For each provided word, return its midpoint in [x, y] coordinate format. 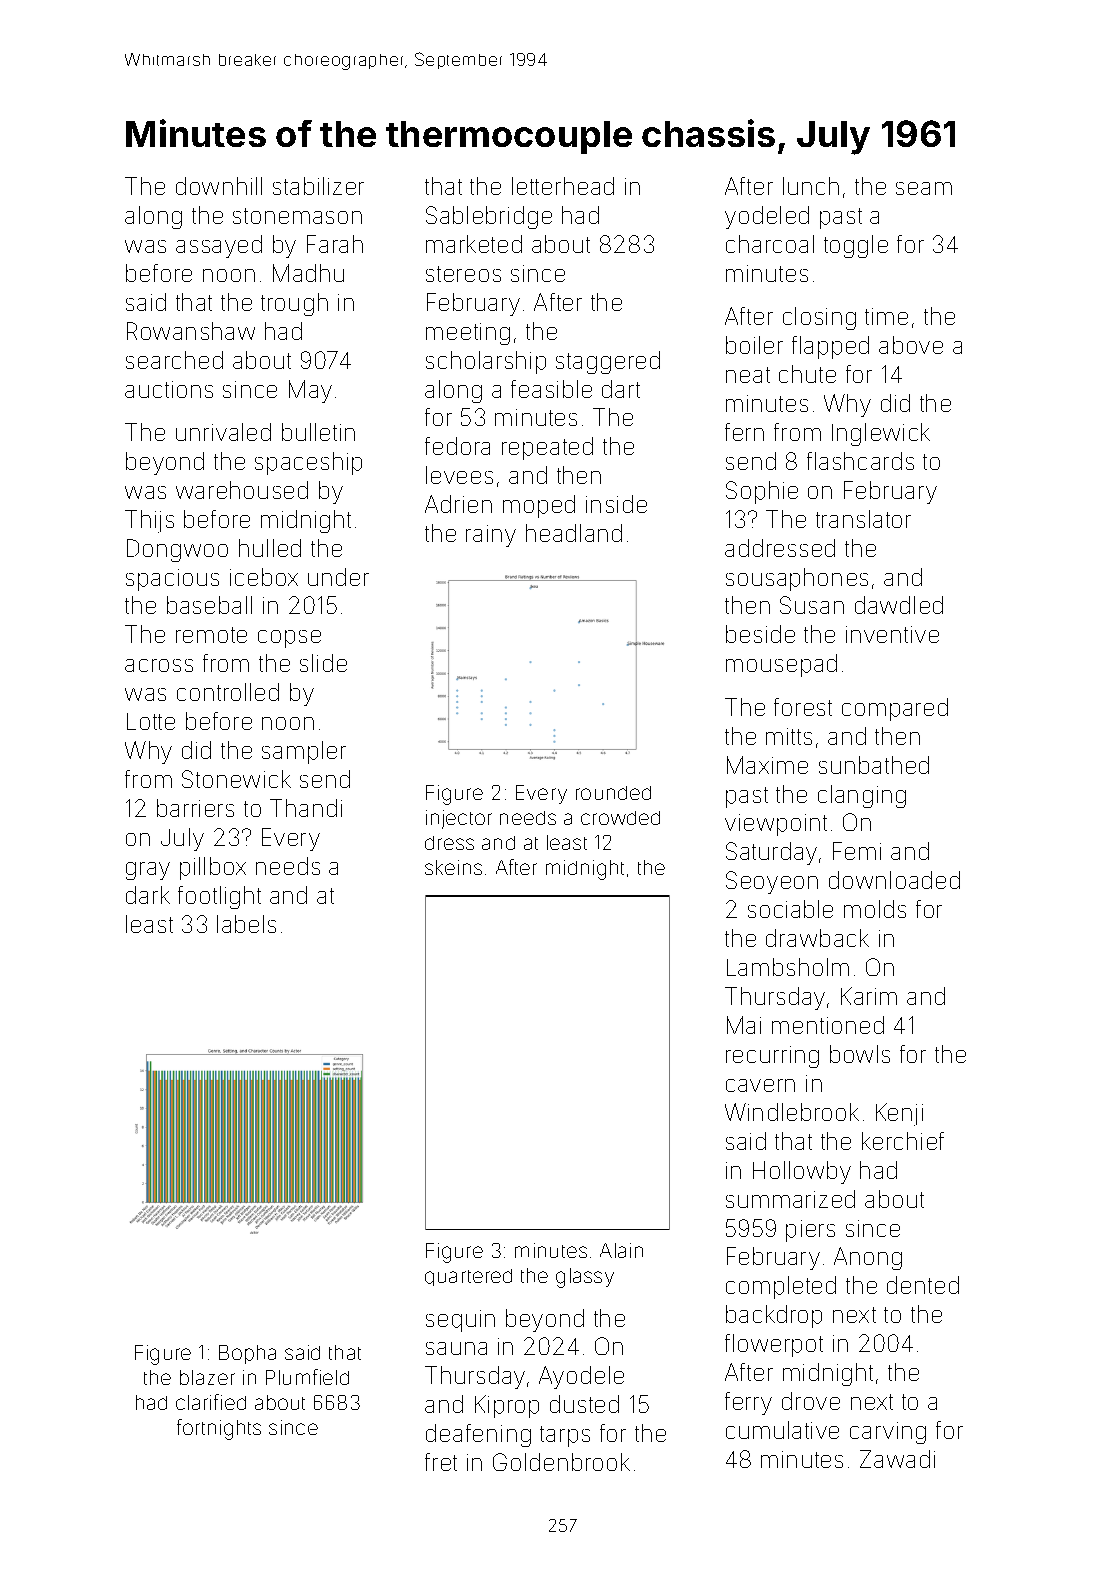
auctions [169, 389]
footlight [219, 897]
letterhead [563, 186]
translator [863, 519]
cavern [760, 1085]
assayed [219, 246]
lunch [811, 186]
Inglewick [881, 434]
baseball [209, 605]
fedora [457, 446]
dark [148, 895]
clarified [211, 1402]
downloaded [894, 880]
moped [539, 506]
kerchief [903, 1141]
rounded [613, 793]
